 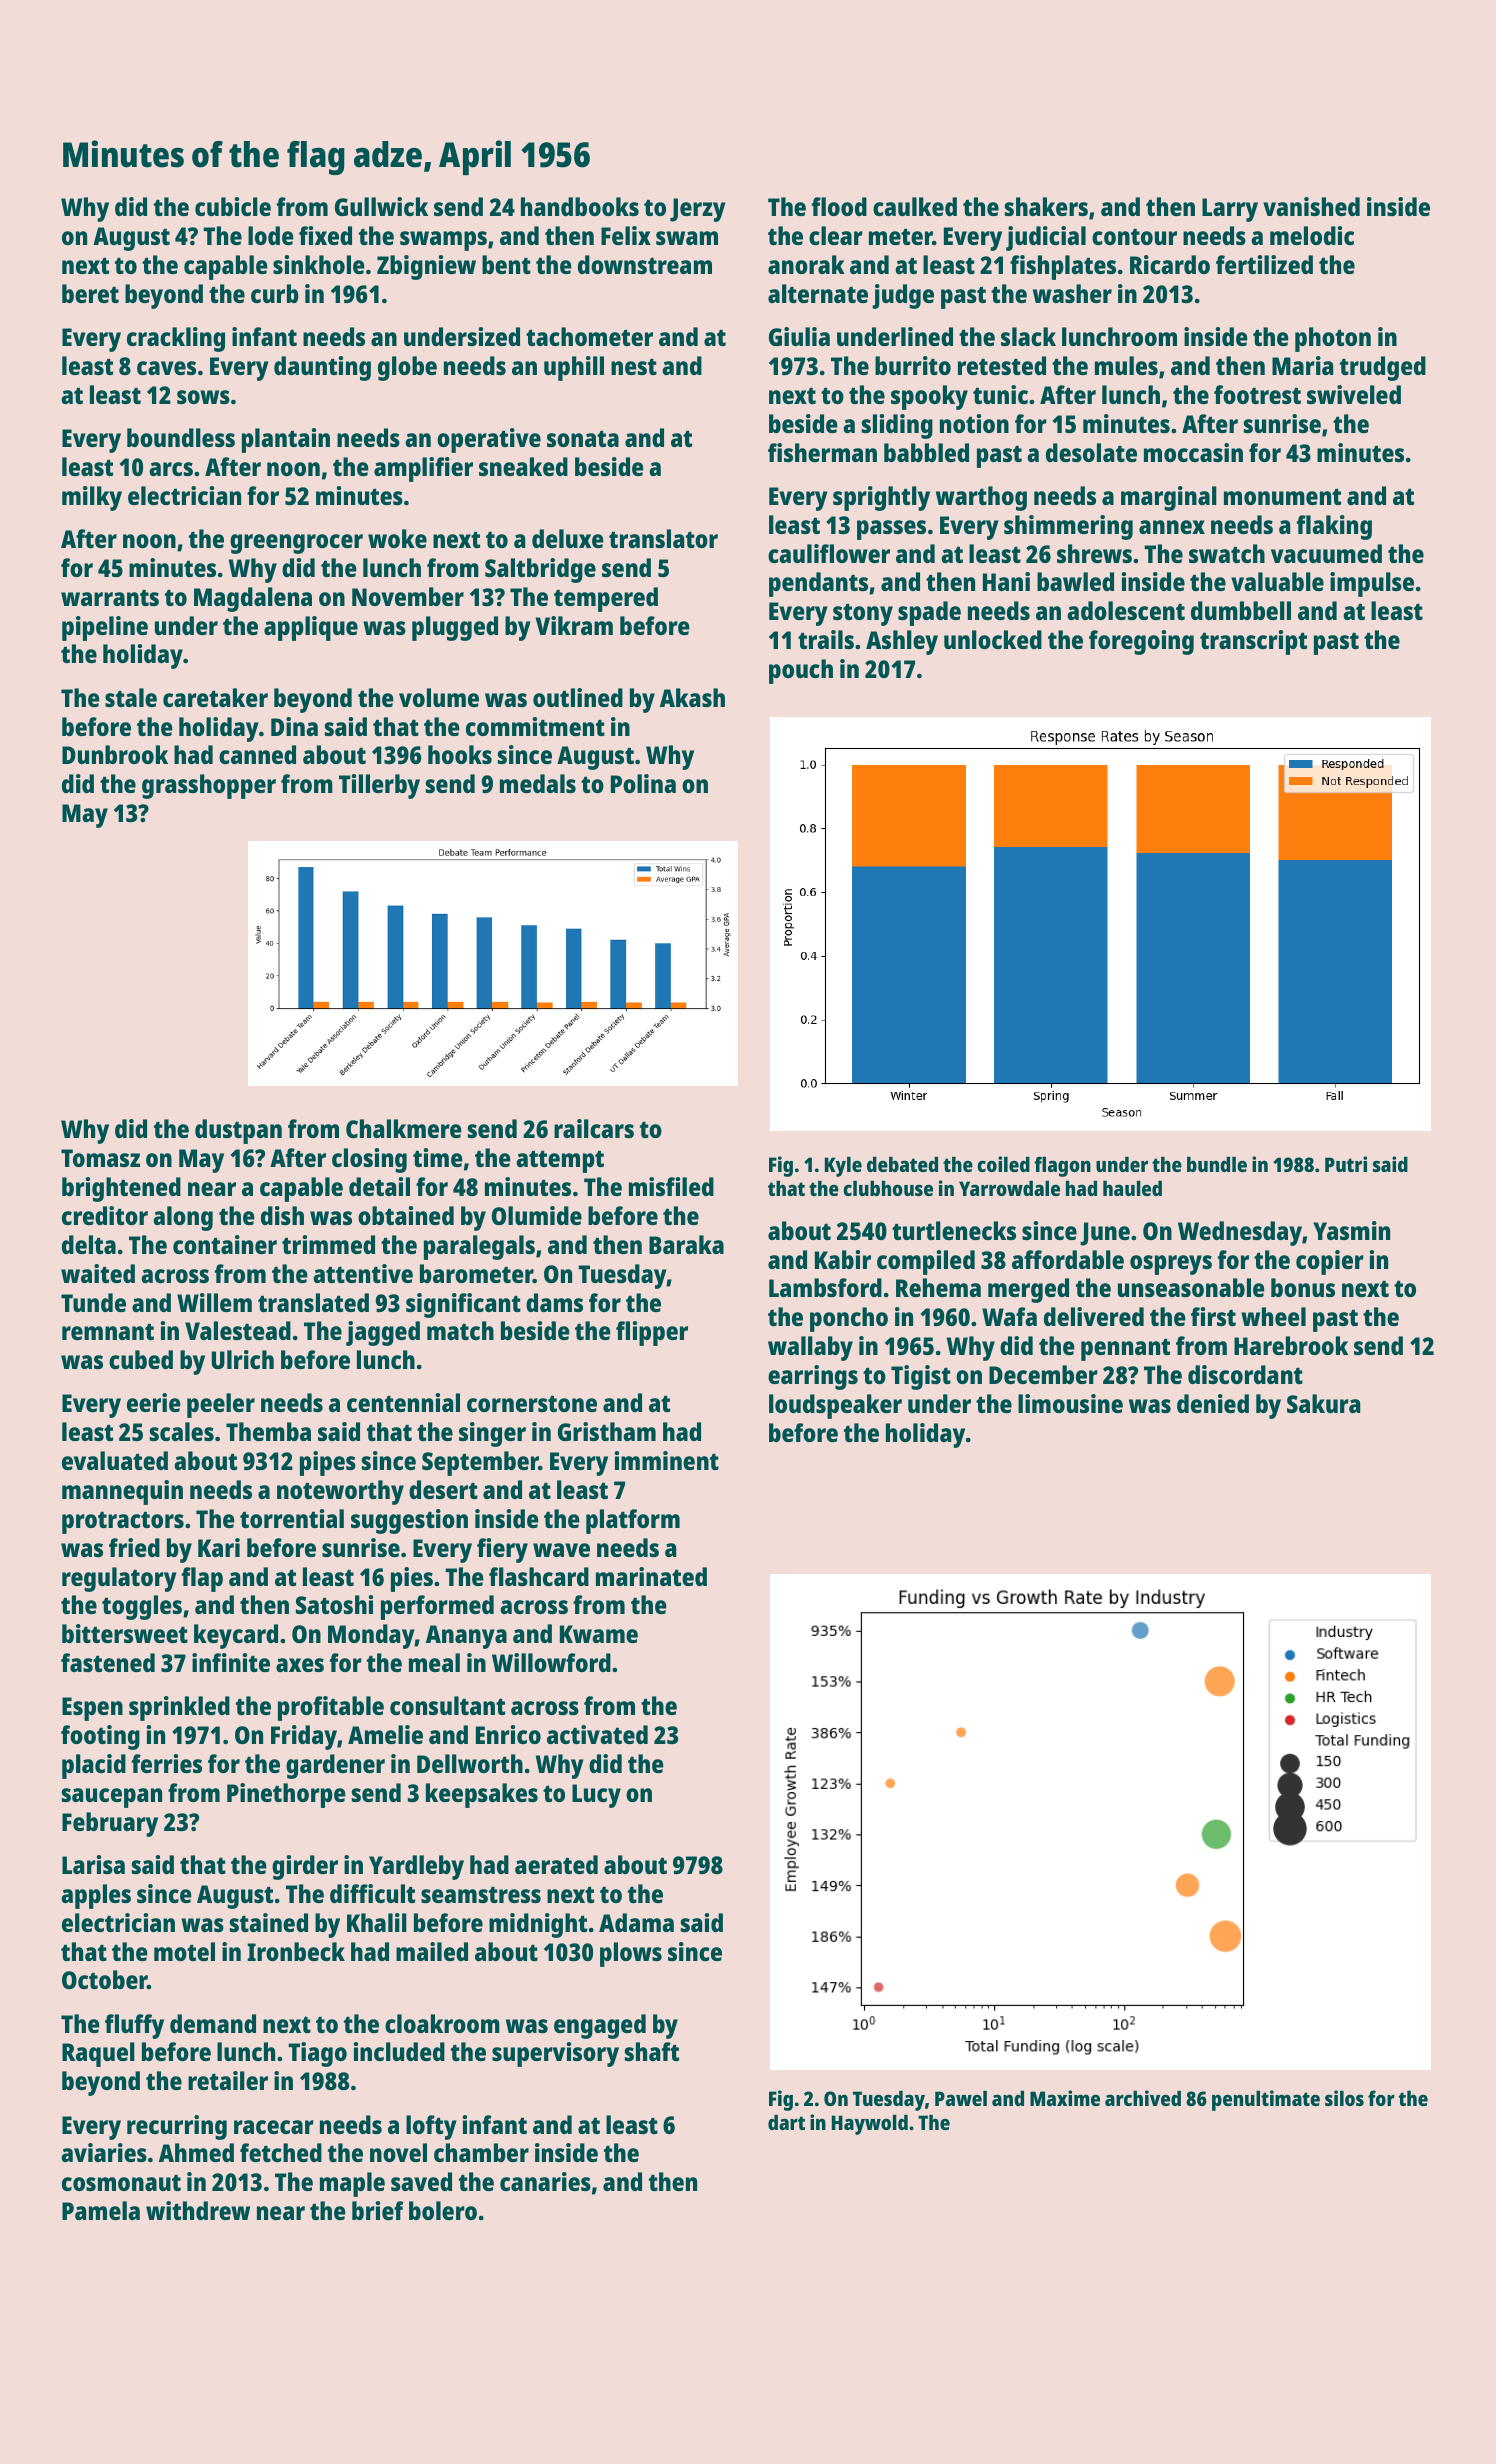 I want to click on marinated, so click(x=651, y=1576).
